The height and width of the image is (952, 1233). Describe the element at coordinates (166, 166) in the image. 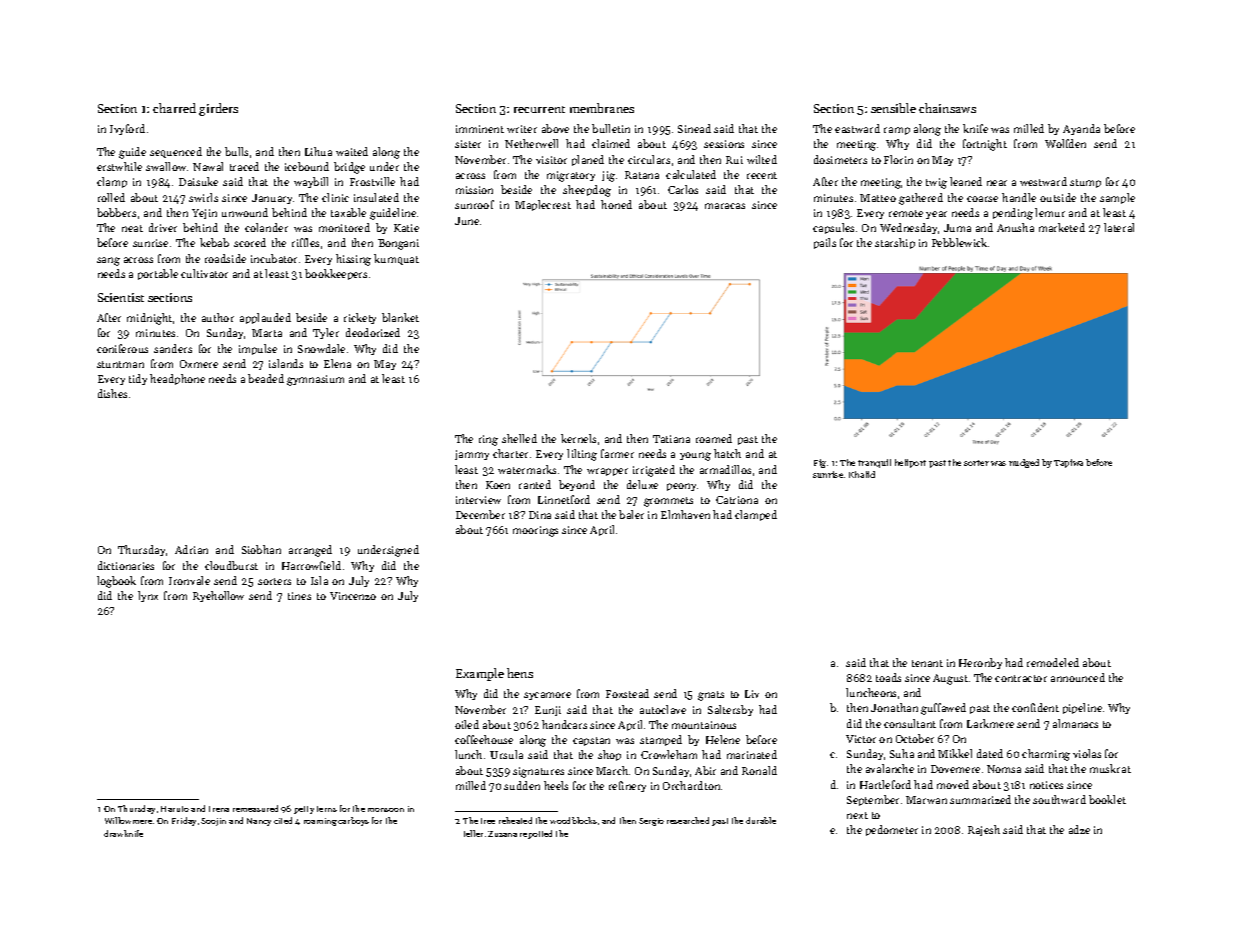

I see `swallow` at that location.
